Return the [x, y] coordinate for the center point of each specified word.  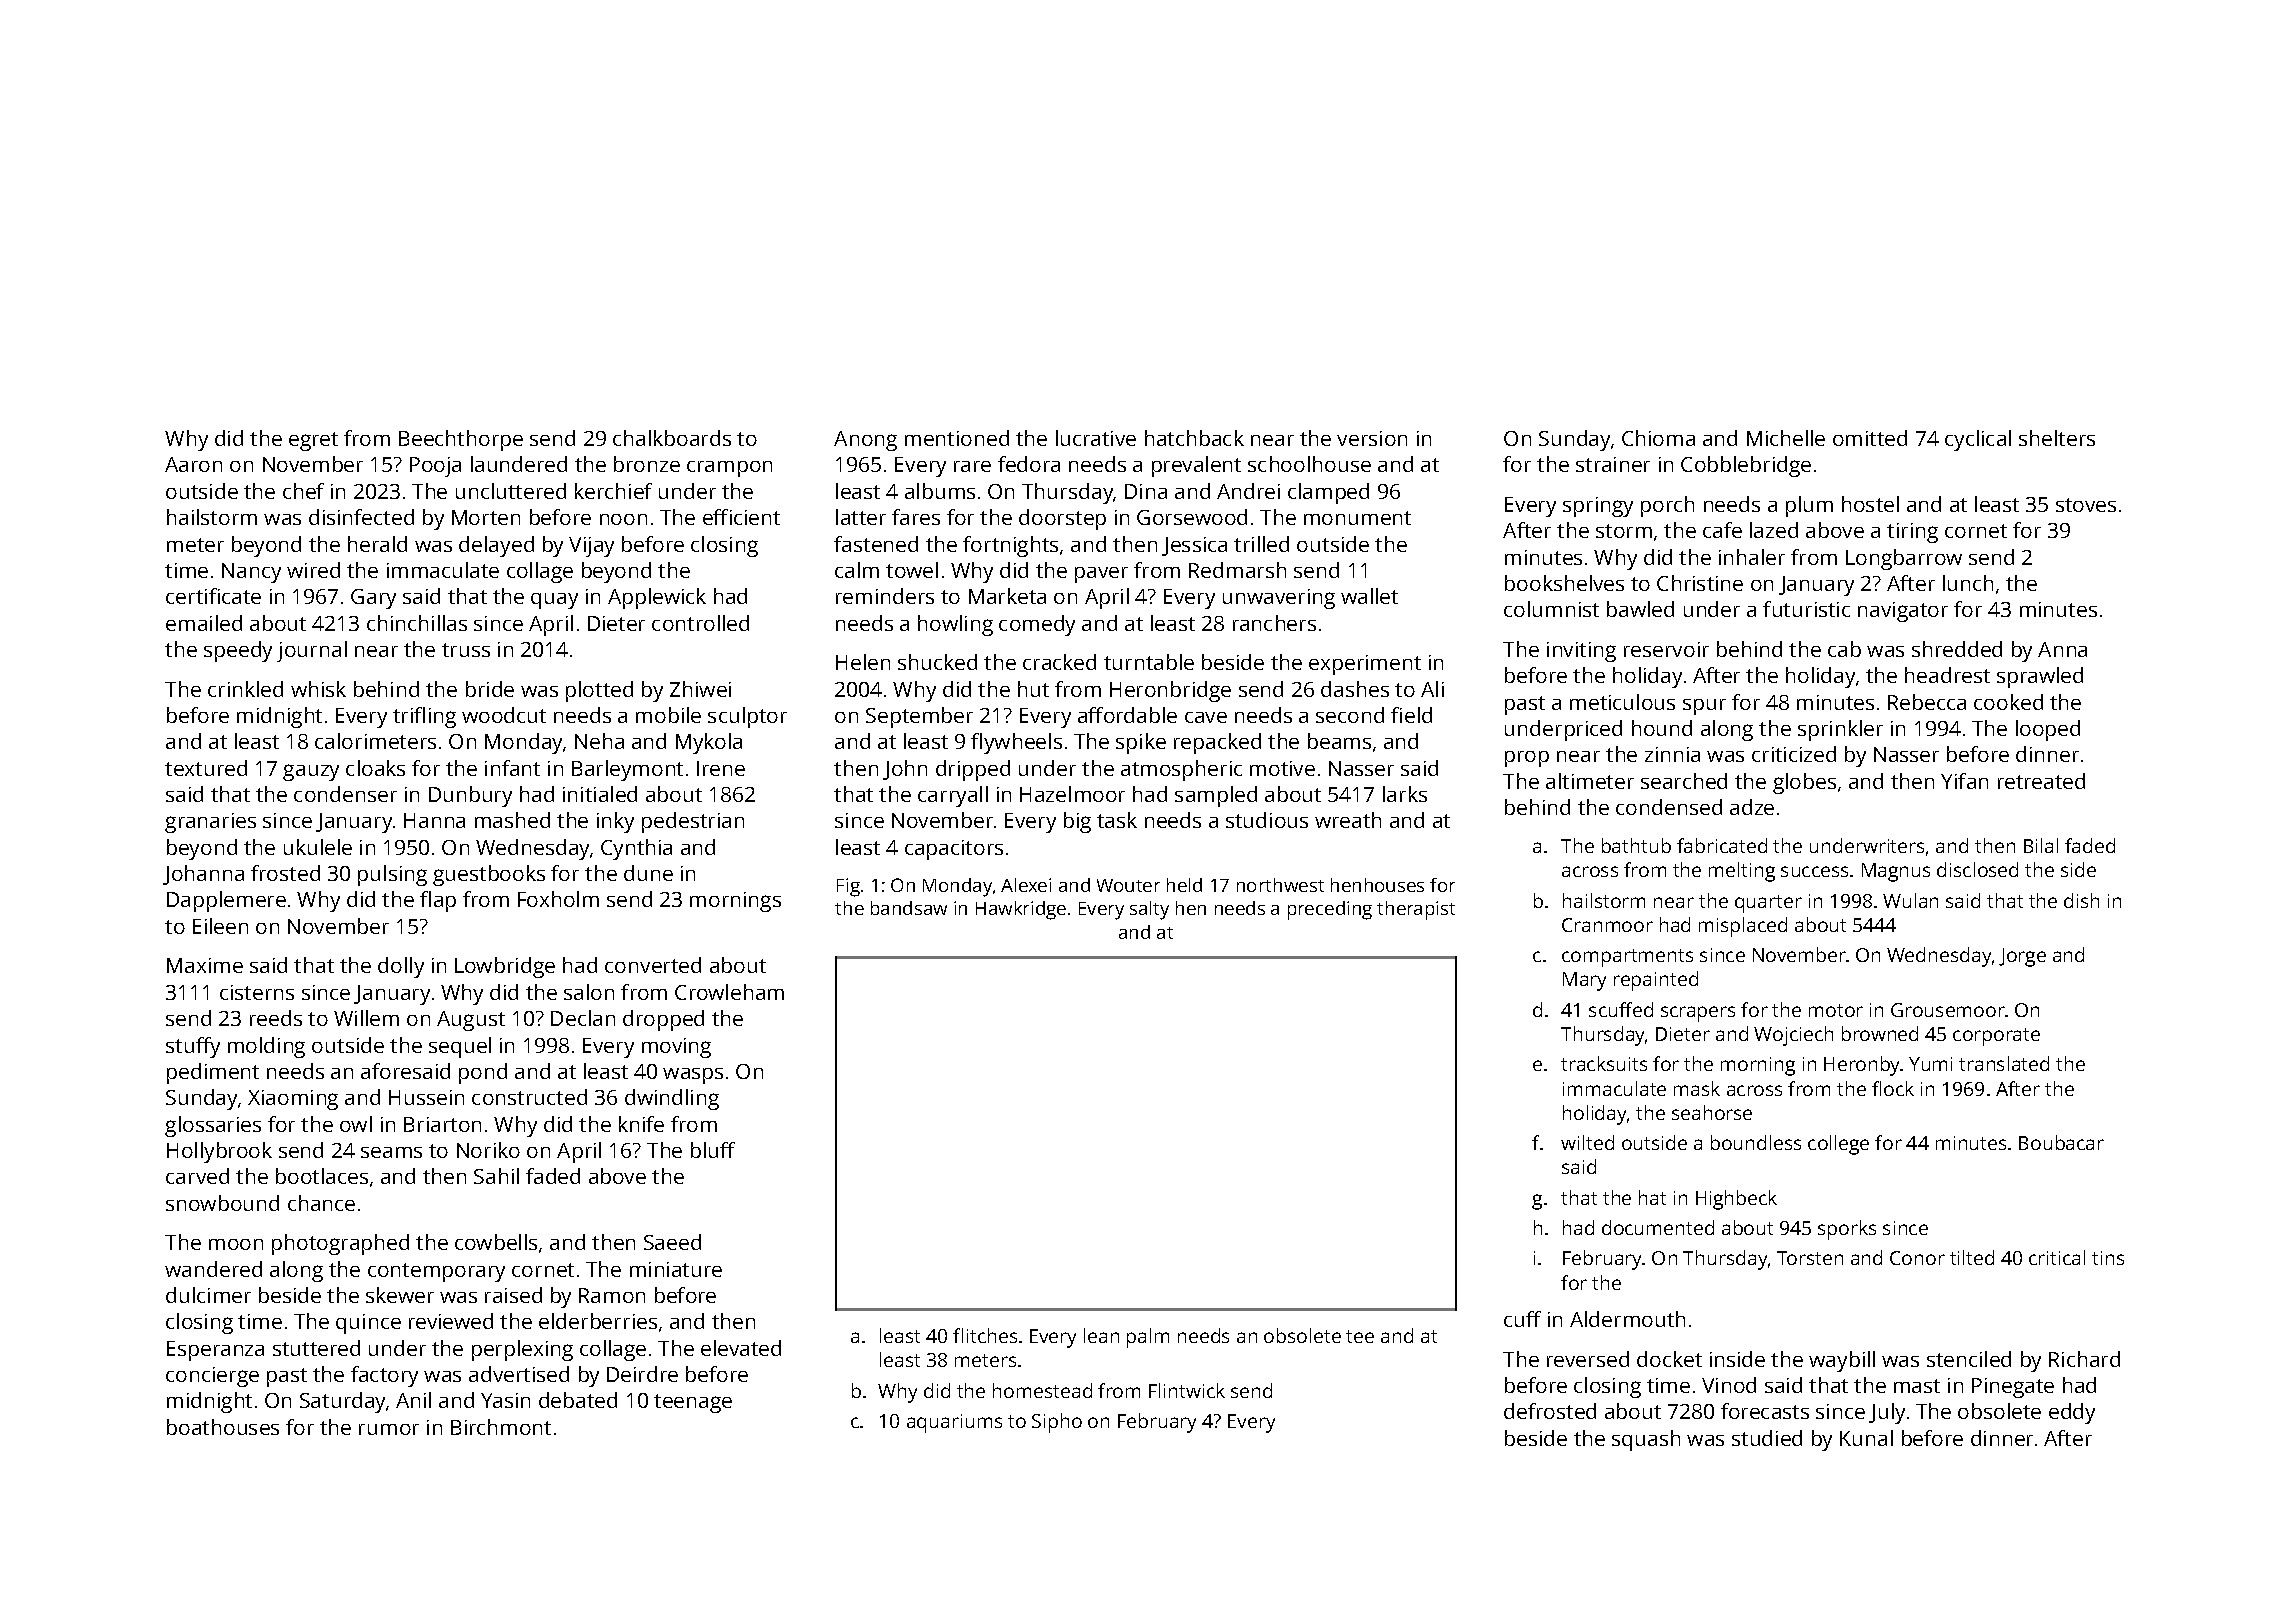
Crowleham [729, 992]
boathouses [223, 1427]
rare [972, 466]
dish [2081, 900]
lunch [1968, 583]
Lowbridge [505, 967]
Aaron [193, 464]
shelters [2057, 438]
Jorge [2022, 957]
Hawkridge [1021, 910]
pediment [213, 1073]
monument [1357, 518]
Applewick [657, 598]
